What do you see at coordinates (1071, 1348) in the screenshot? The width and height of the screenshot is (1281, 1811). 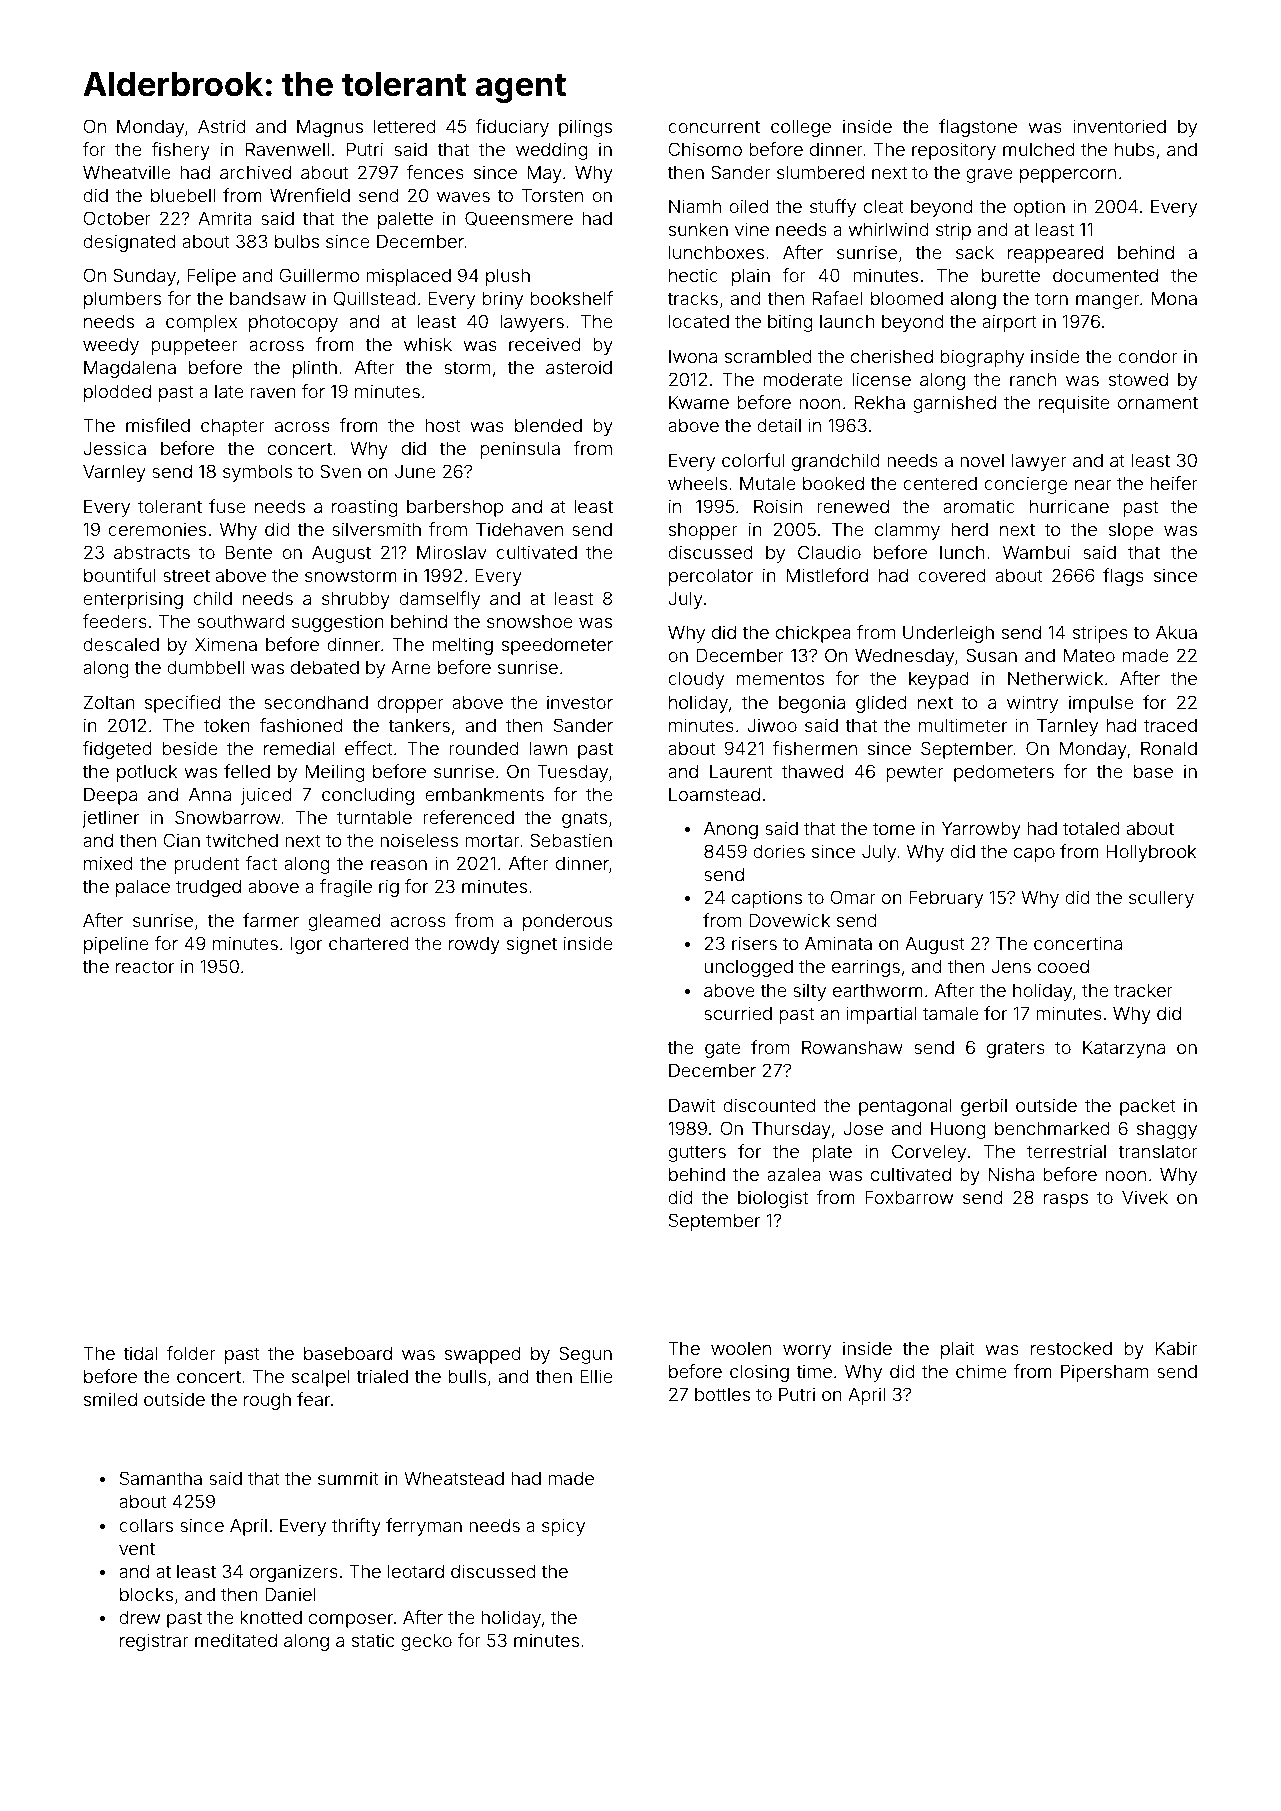 I see `restocked` at bounding box center [1071, 1348].
